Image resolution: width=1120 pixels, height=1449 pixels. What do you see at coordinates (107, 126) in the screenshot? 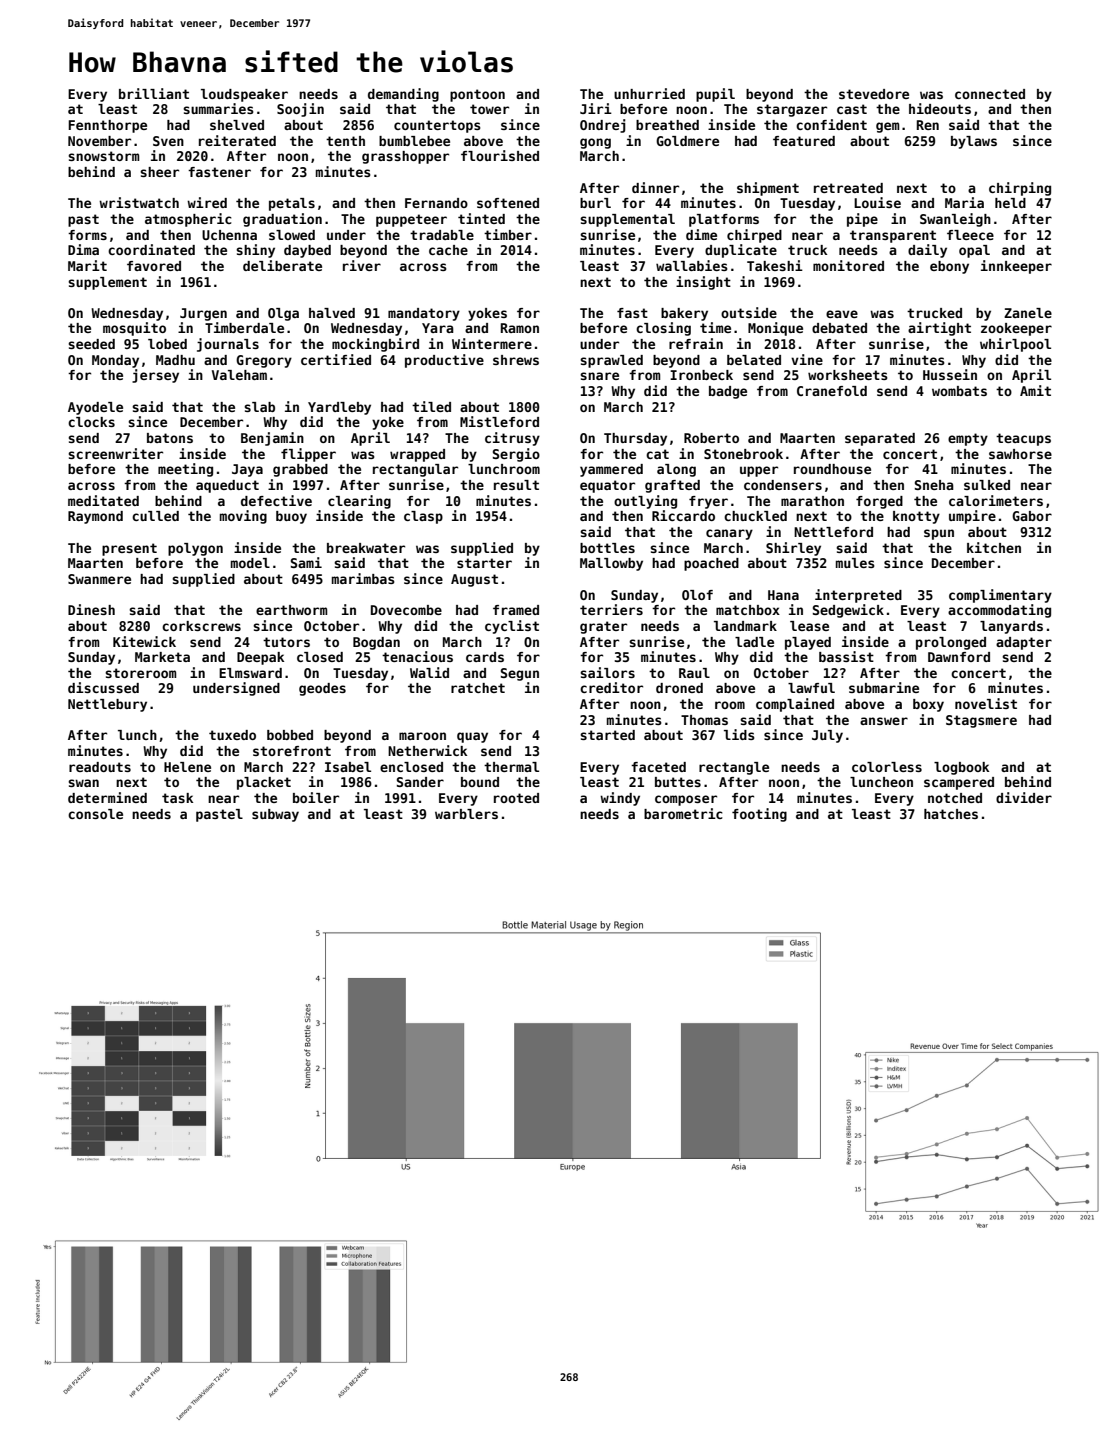
I see `Fennthorpe` at bounding box center [107, 126].
